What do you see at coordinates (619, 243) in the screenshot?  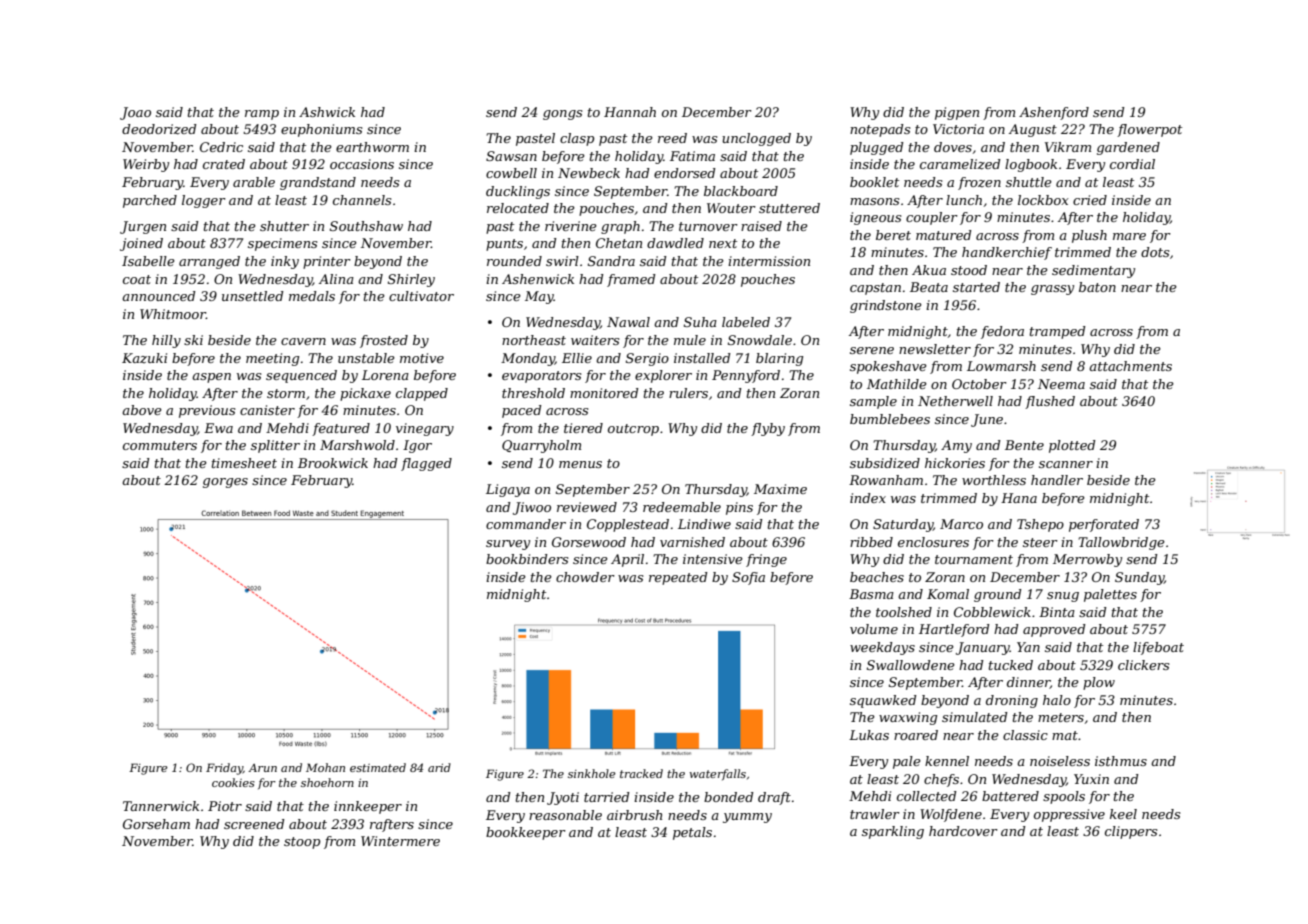 I see `Chetan` at bounding box center [619, 243].
